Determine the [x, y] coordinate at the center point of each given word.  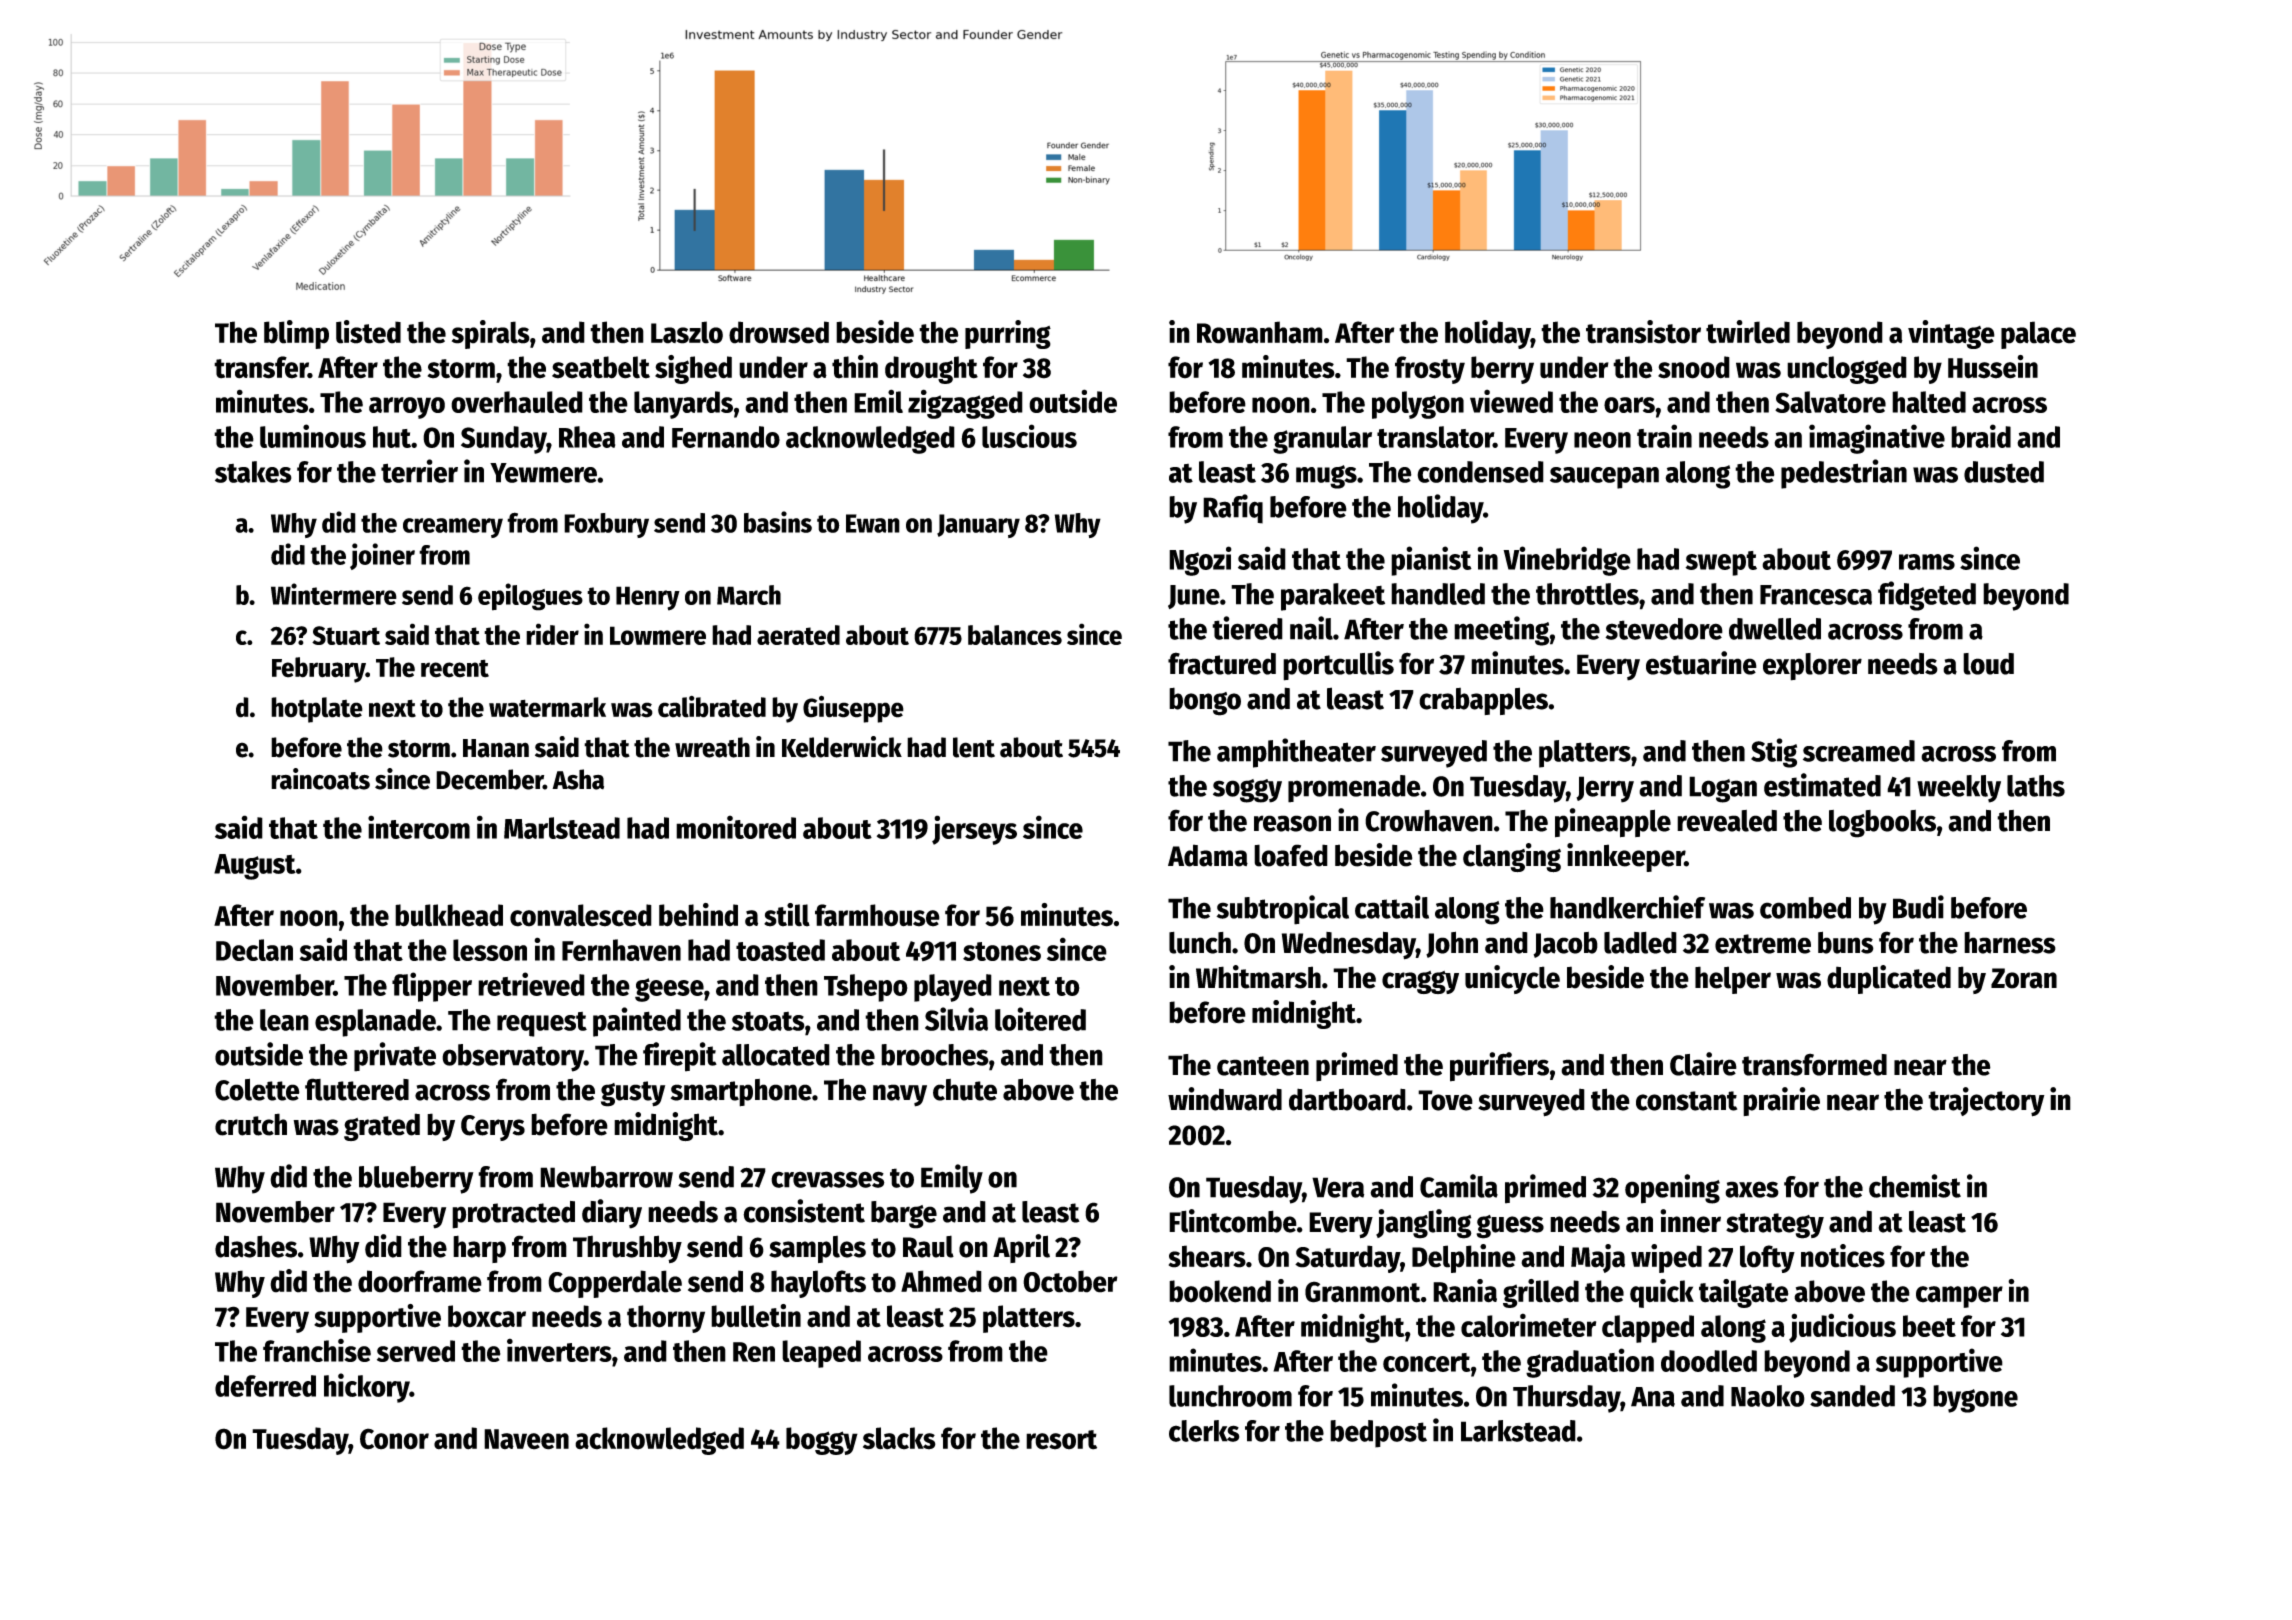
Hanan [496, 748]
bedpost [1378, 1434]
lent [974, 747]
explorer [1812, 667]
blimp [296, 334]
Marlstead [562, 828]
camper [1959, 1297]
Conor [394, 1439]
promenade [1354, 789]
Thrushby [627, 1249]
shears [1207, 1256]
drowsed [779, 332]
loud [1988, 664]
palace [2038, 335]
